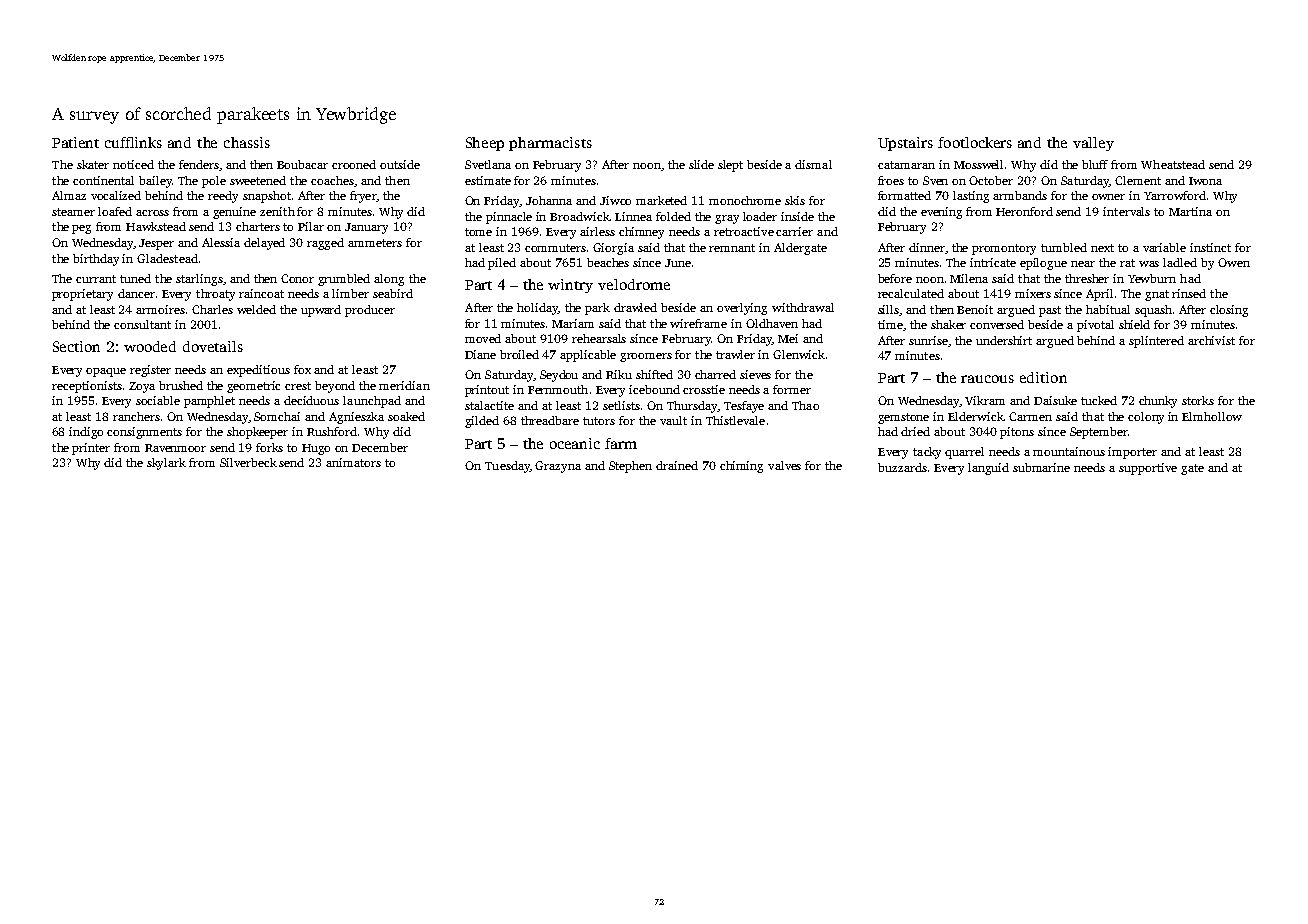 The image size is (1308, 924). Describe the element at coordinates (730, 166) in the screenshot. I see `slept` at that location.
